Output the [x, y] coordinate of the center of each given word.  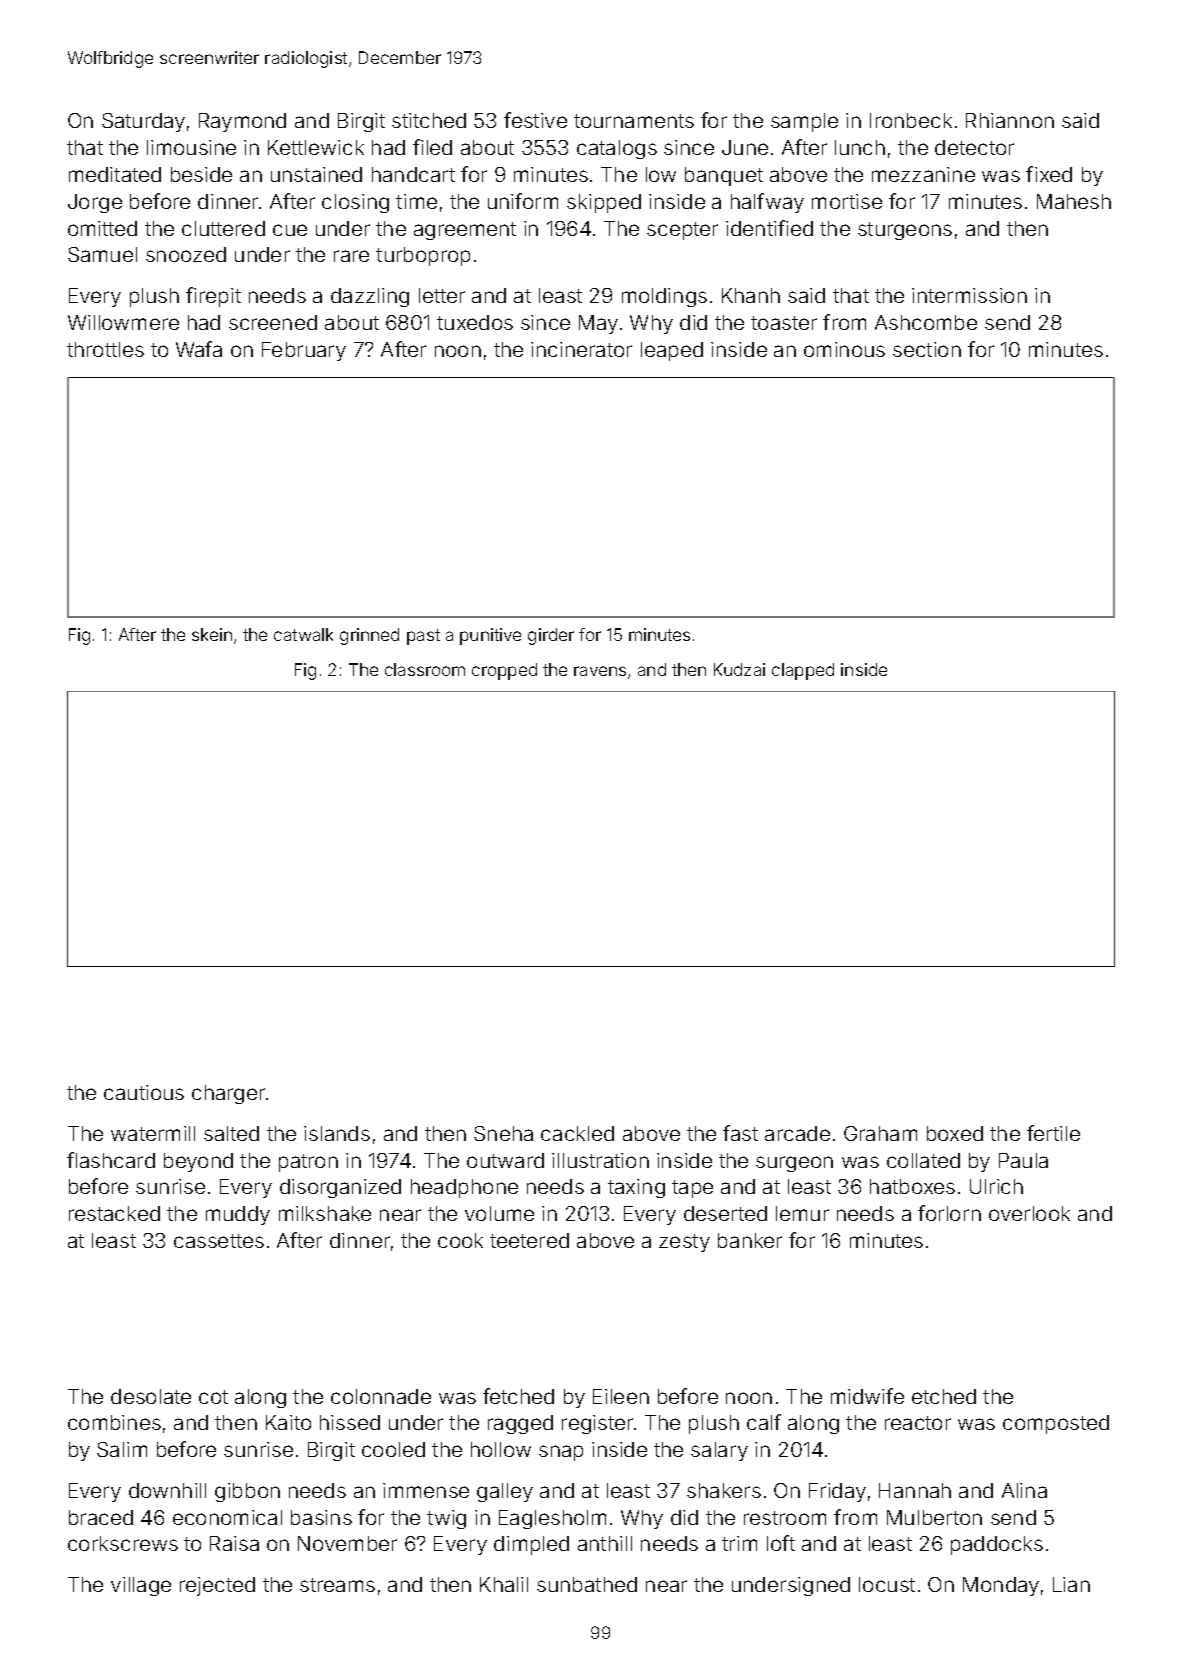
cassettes [219, 1241]
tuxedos [475, 322]
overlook [1029, 1213]
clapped [803, 671]
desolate [151, 1396]
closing [355, 203]
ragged [520, 1424]
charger [228, 1094]
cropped [504, 671]
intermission [969, 295]
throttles [105, 349]
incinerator [581, 349]
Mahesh [1074, 201]
